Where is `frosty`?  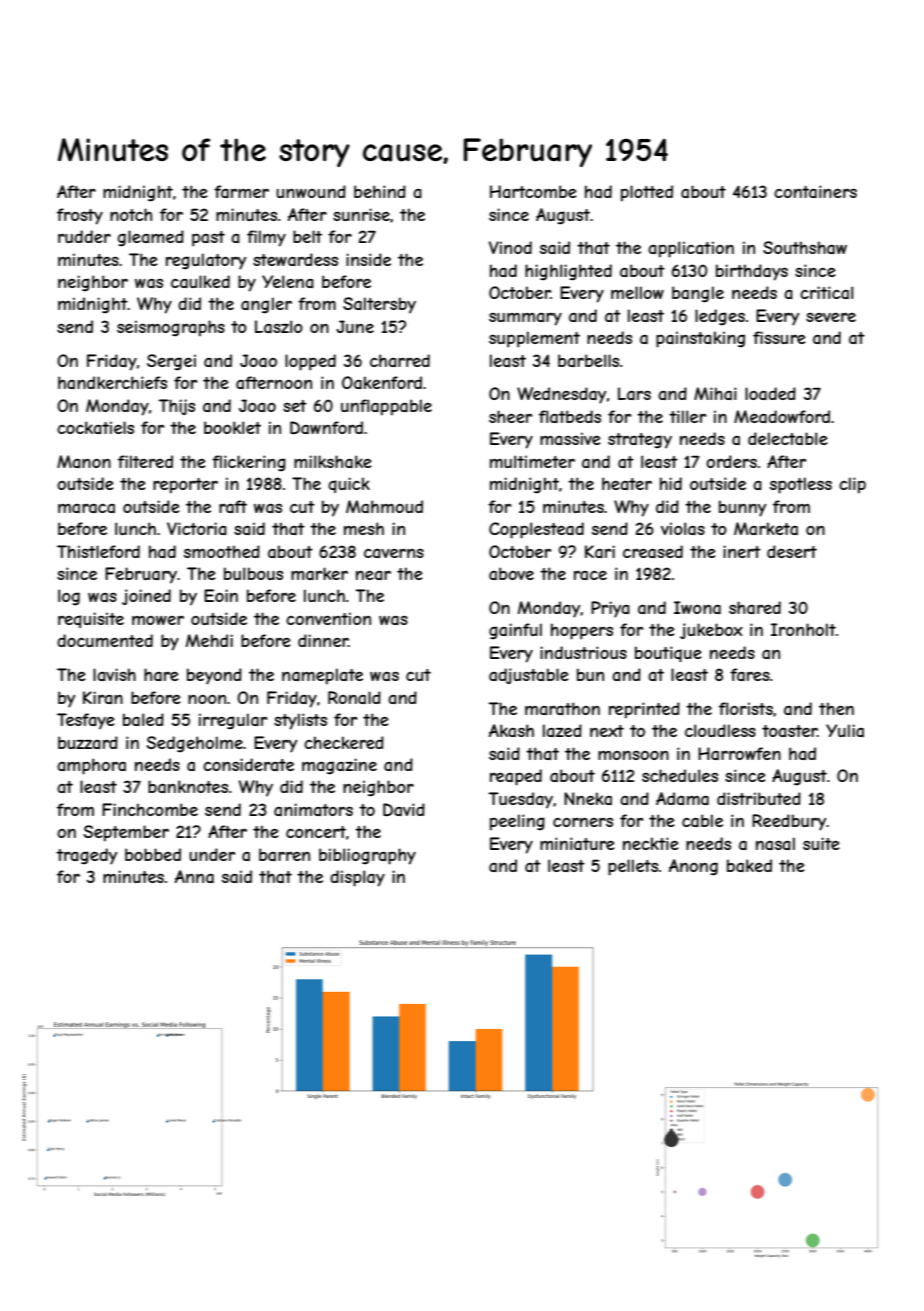
frosty is located at coordinates (80, 216).
